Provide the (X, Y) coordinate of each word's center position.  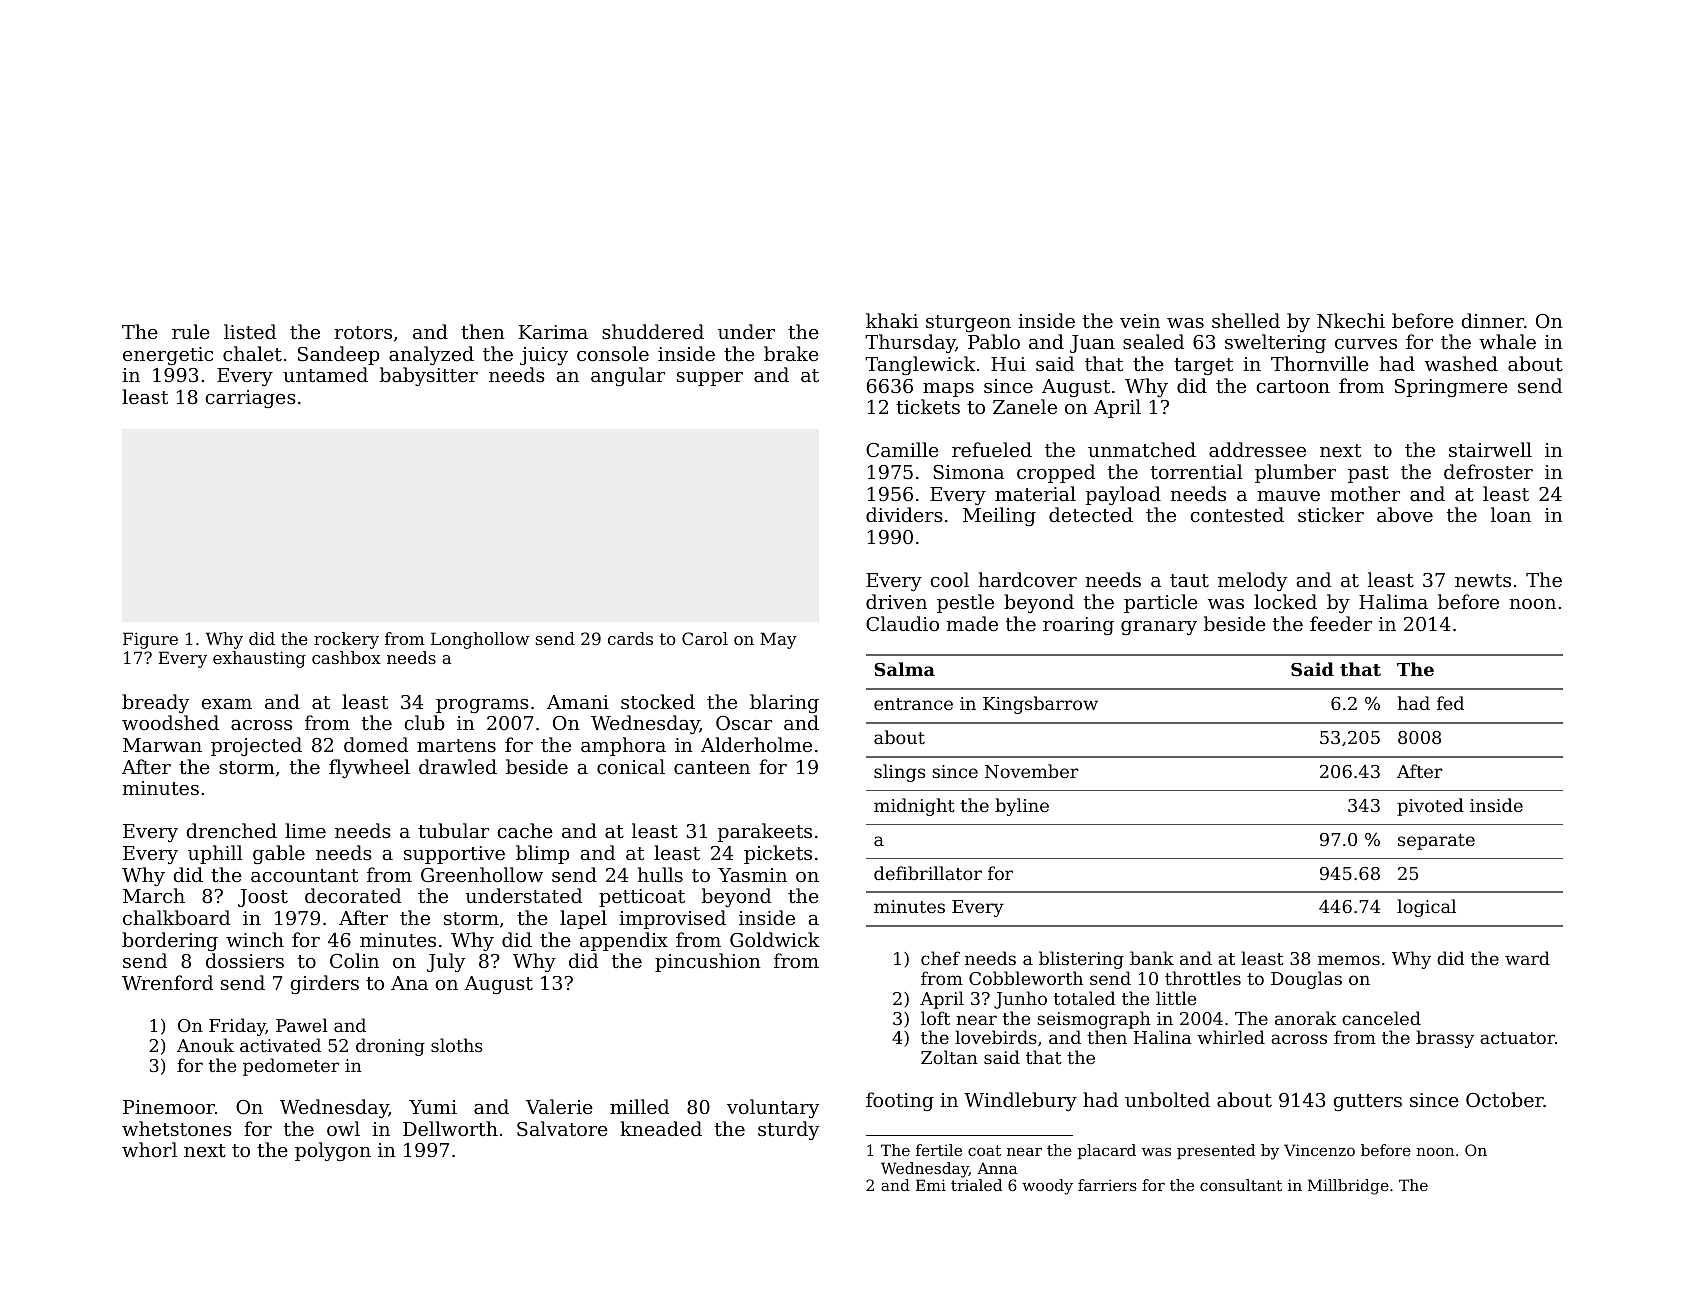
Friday (237, 1027)
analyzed (431, 355)
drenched (231, 830)
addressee (1257, 449)
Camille (902, 449)
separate (1436, 842)
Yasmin (752, 875)
